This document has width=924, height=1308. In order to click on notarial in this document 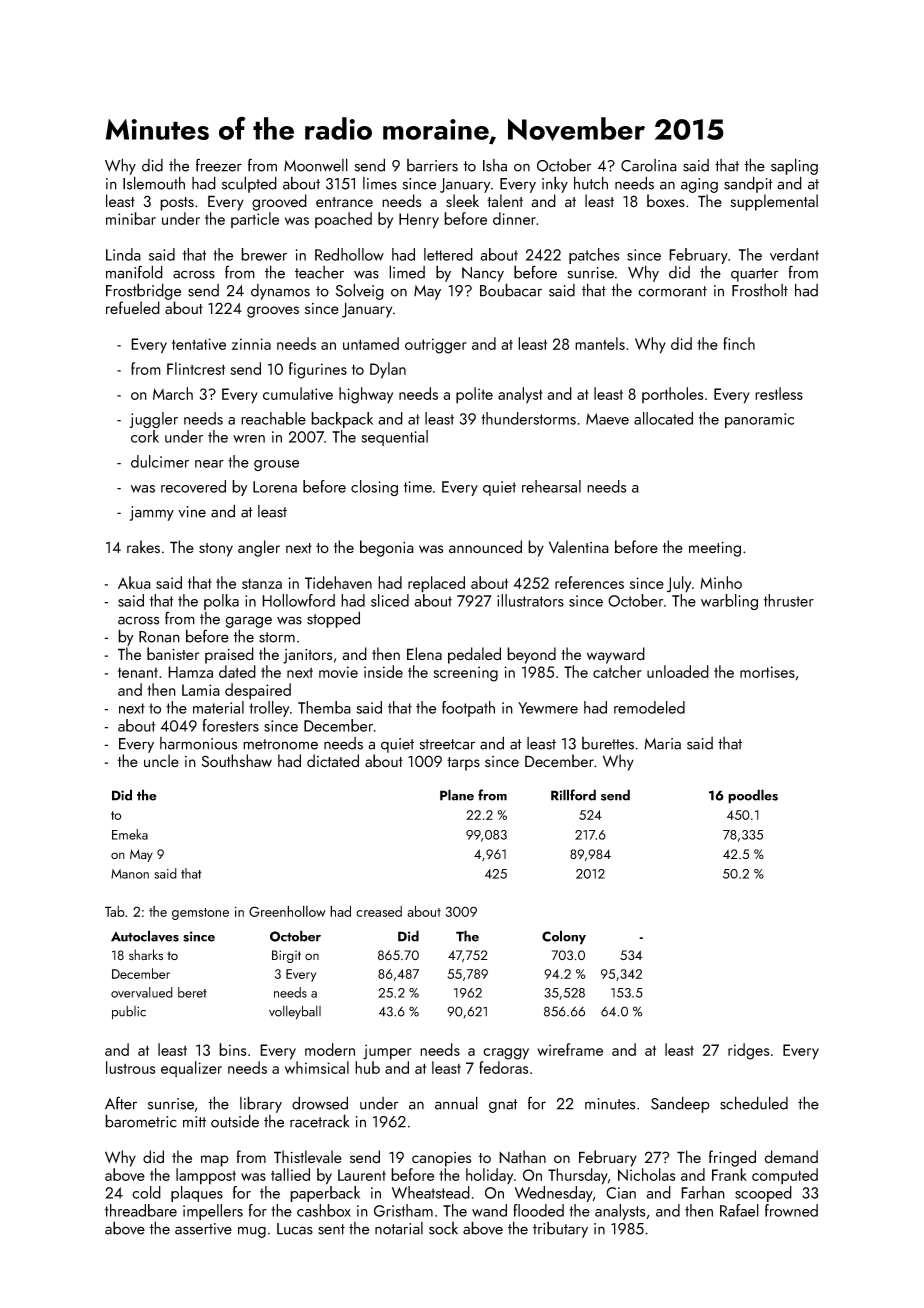, I will do `click(399, 1228)`.
